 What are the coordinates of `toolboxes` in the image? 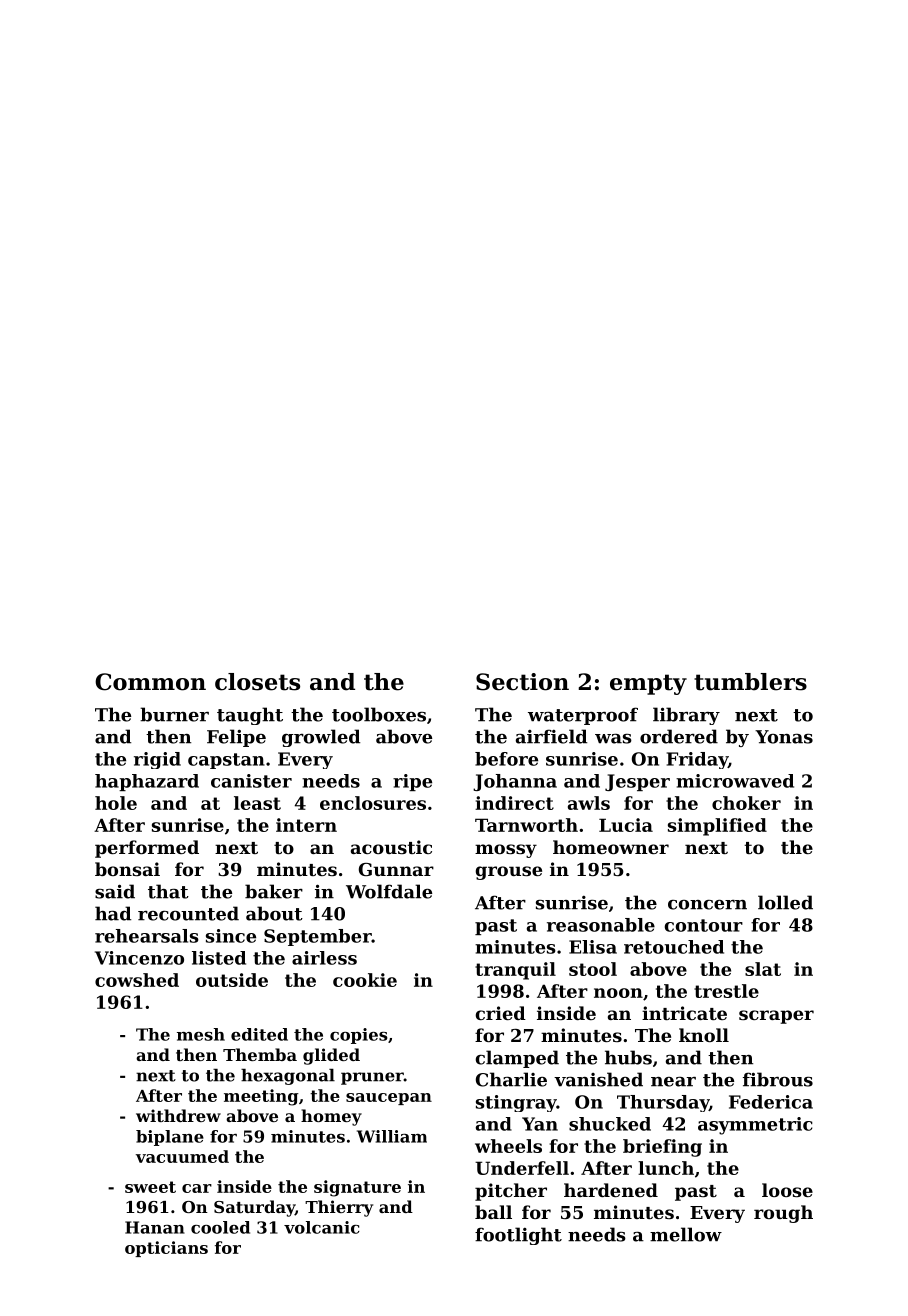 It's located at (379, 714).
